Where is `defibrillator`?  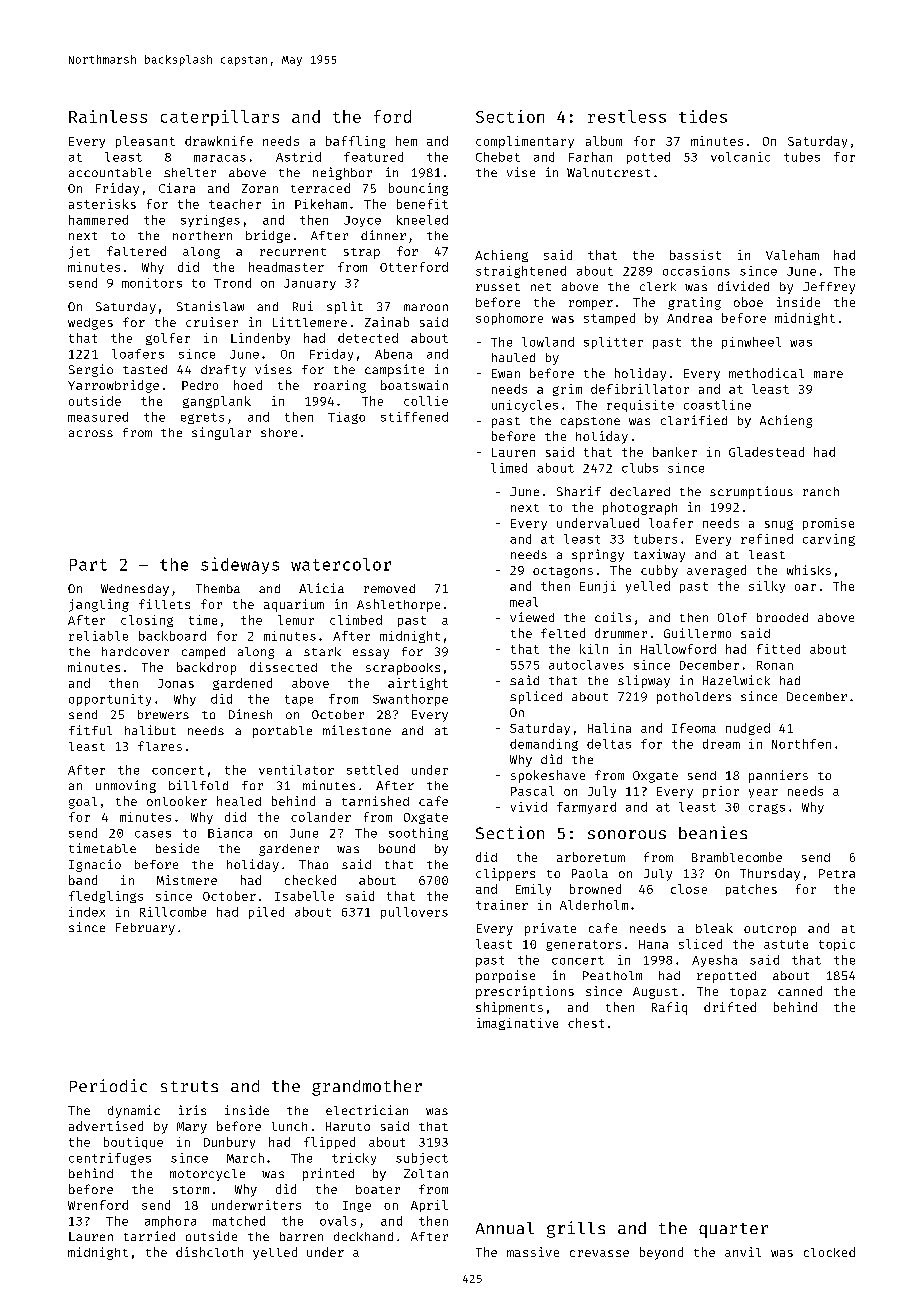
defibrillator is located at coordinates (640, 389).
